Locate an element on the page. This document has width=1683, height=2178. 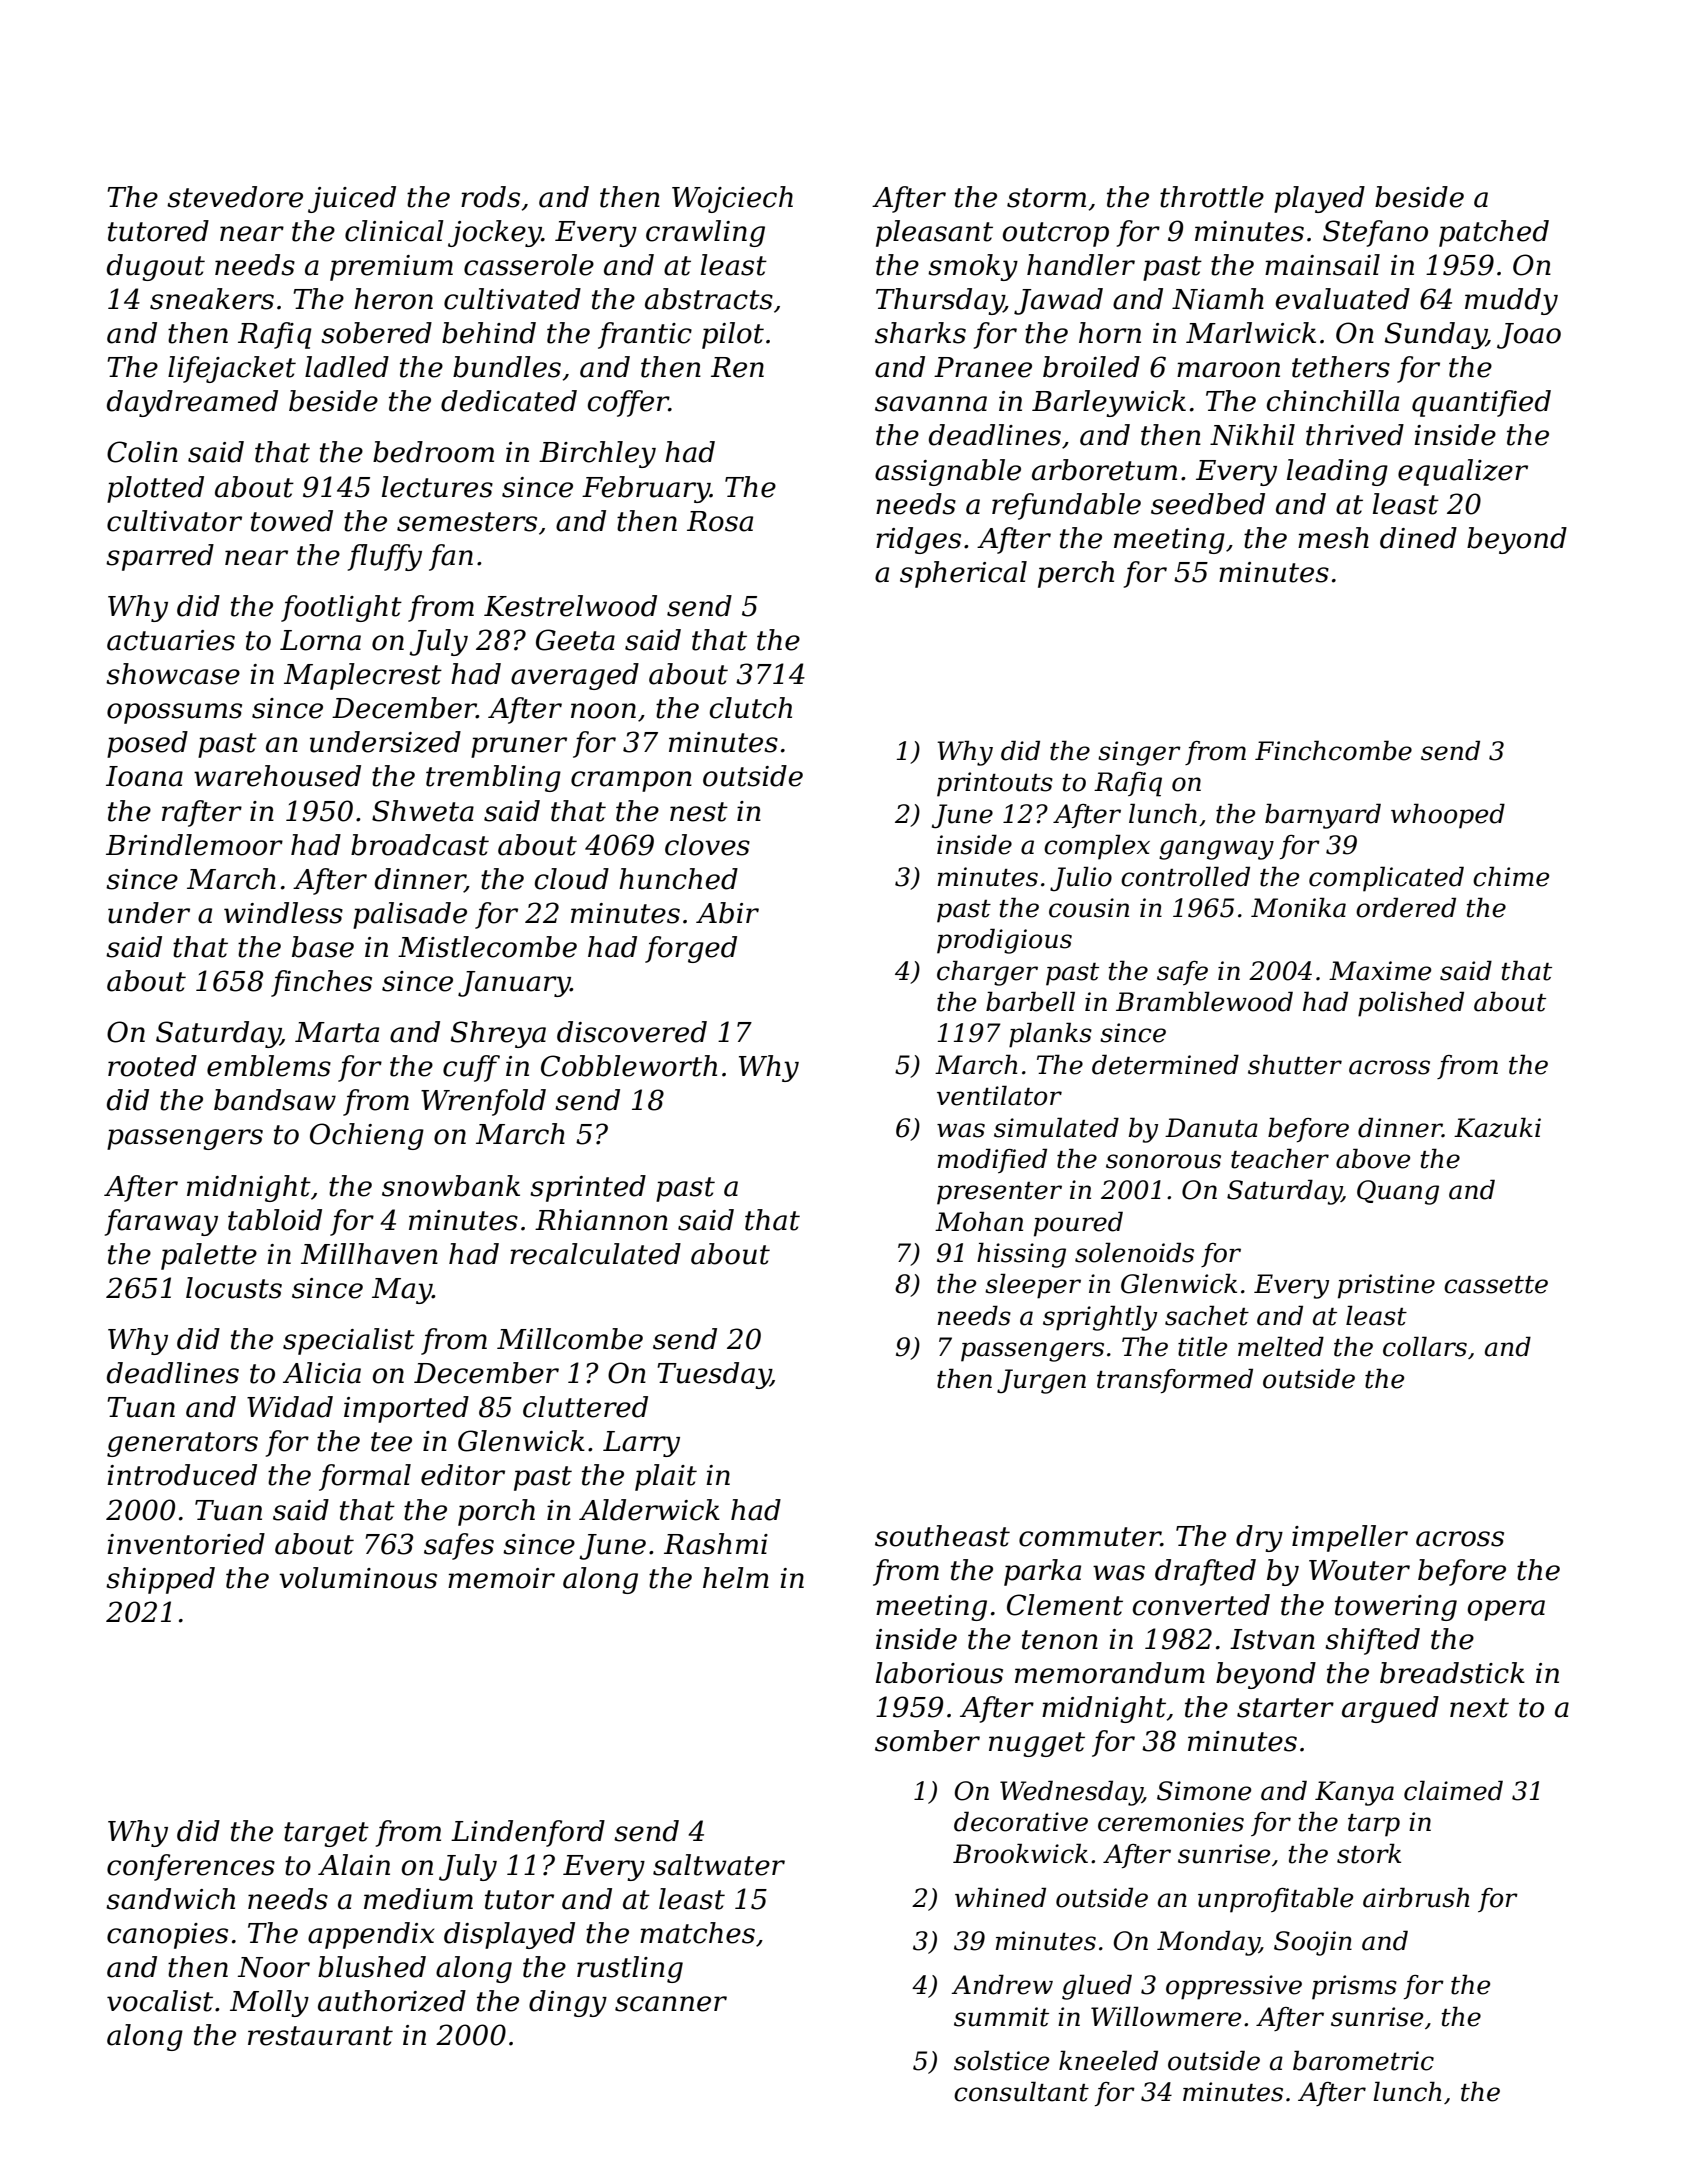
somber is located at coordinates (927, 1741).
